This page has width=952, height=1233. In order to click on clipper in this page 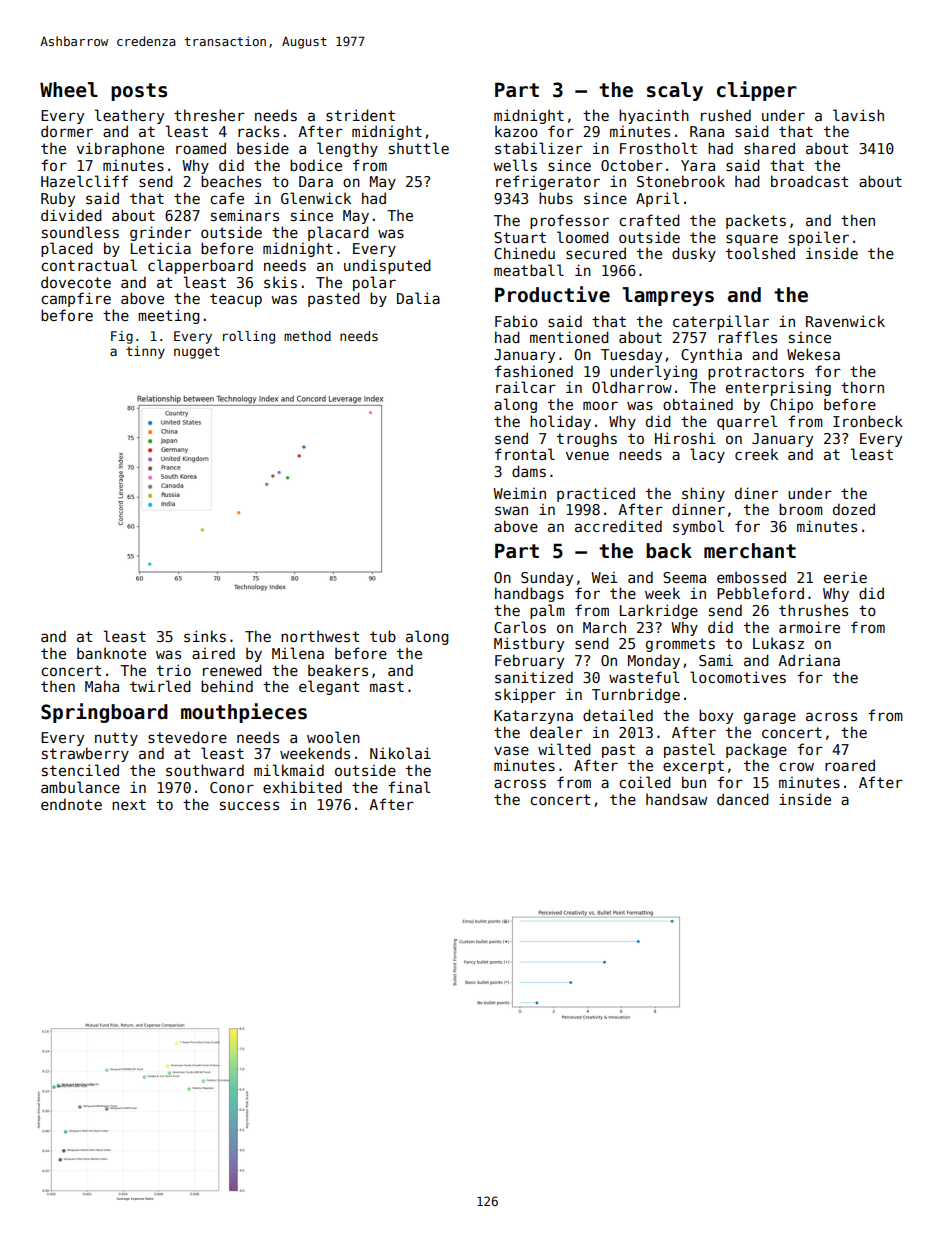, I will do `click(757, 91)`.
